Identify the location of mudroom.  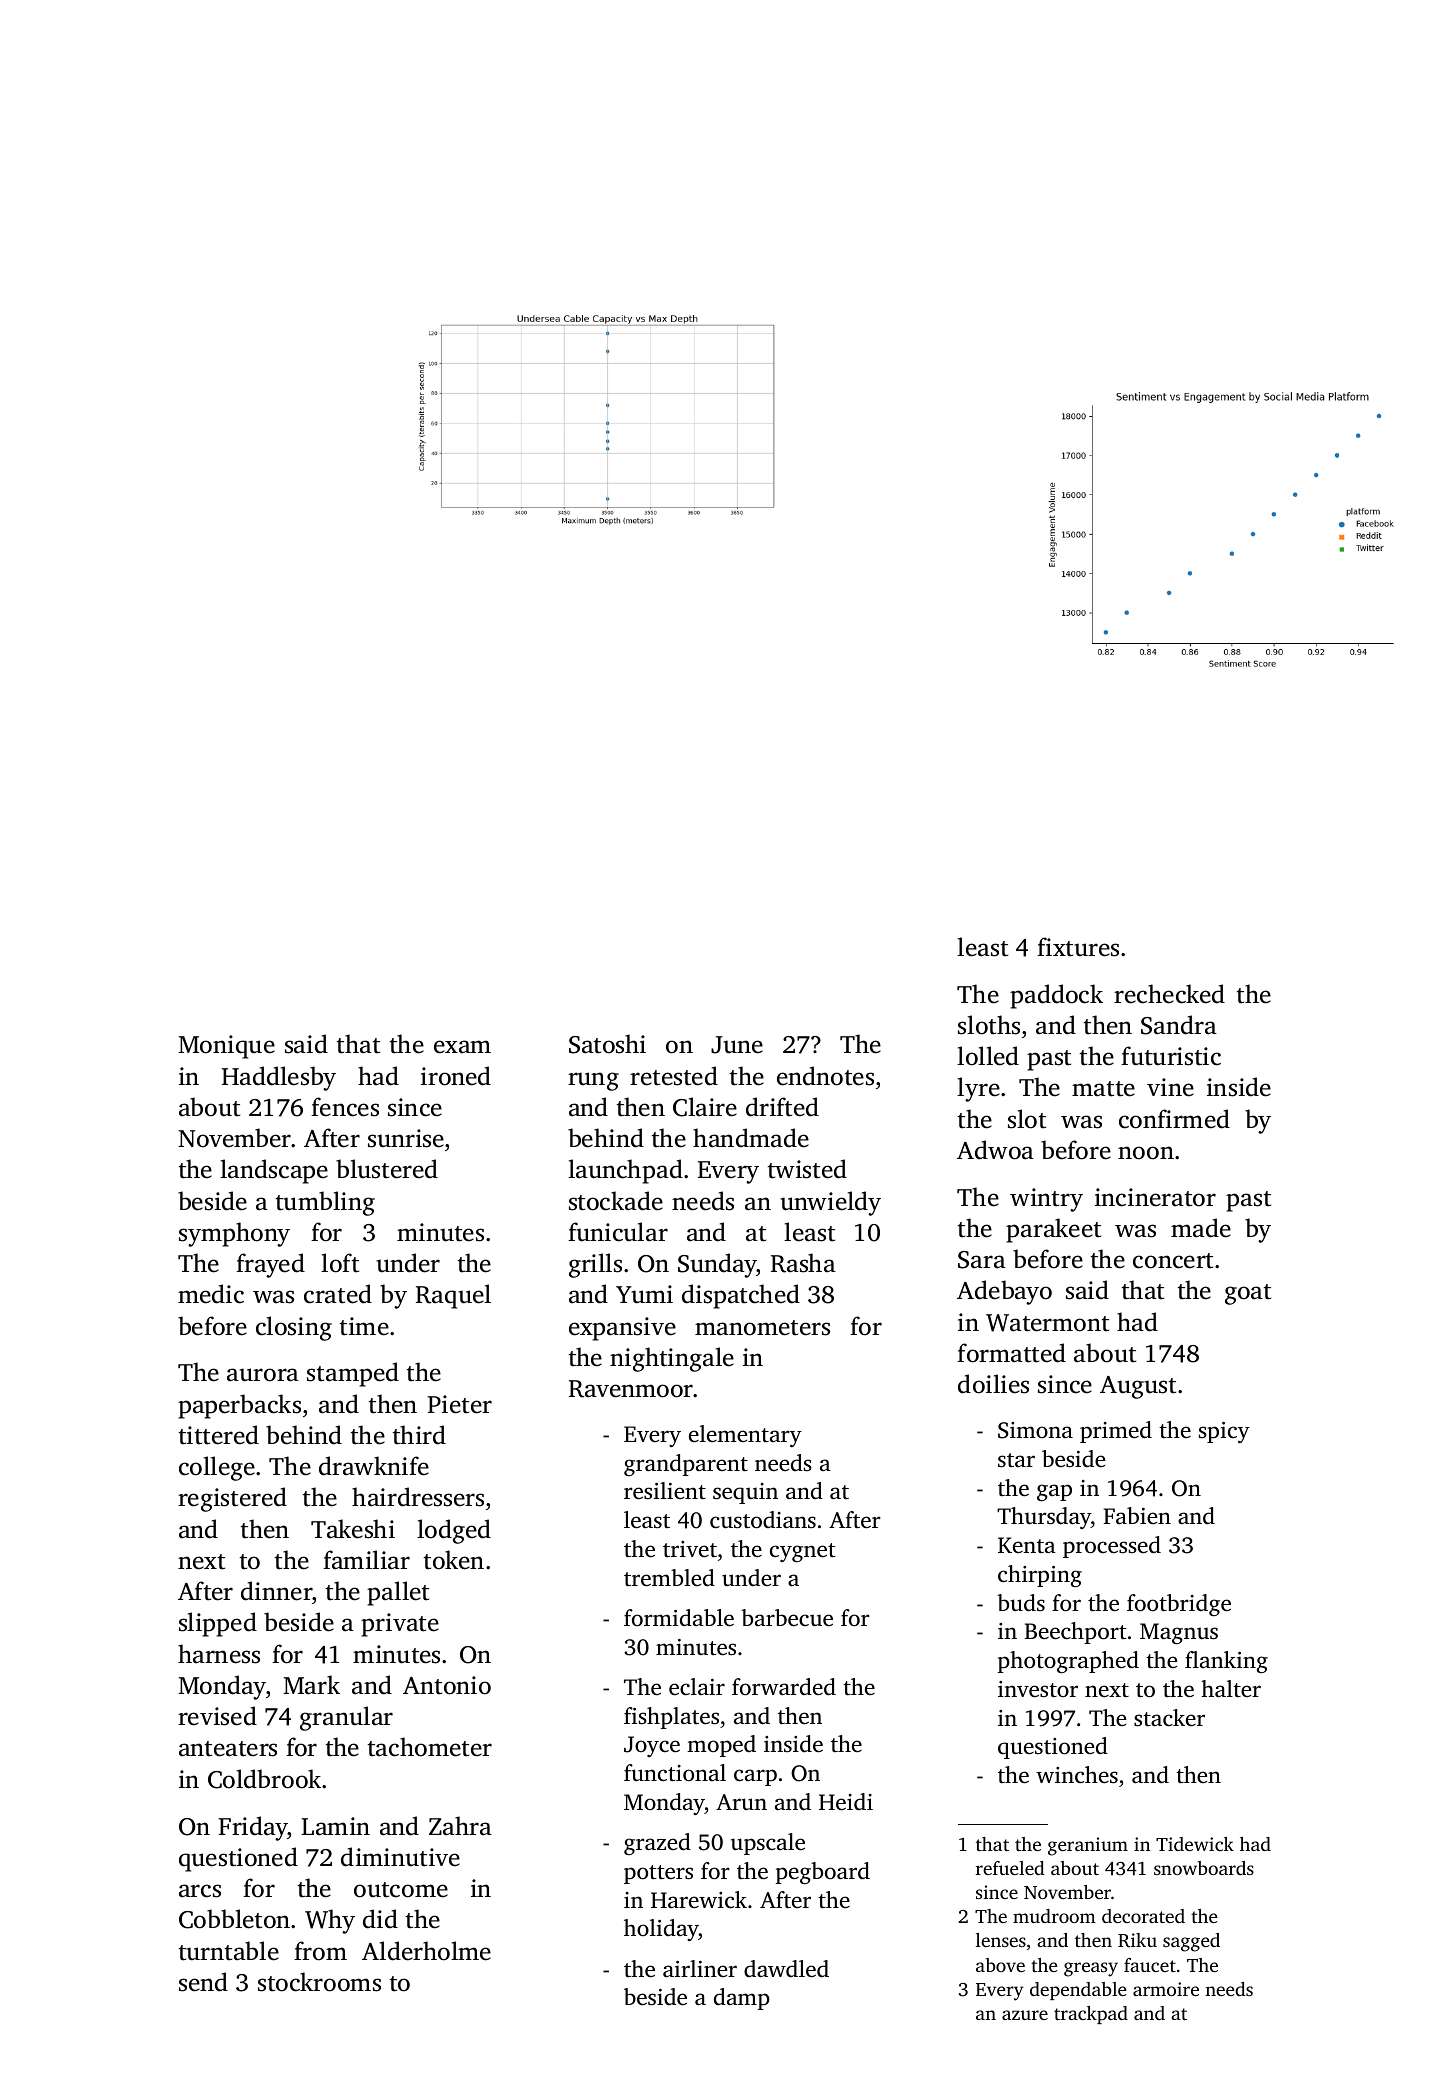
(1054, 1916).
